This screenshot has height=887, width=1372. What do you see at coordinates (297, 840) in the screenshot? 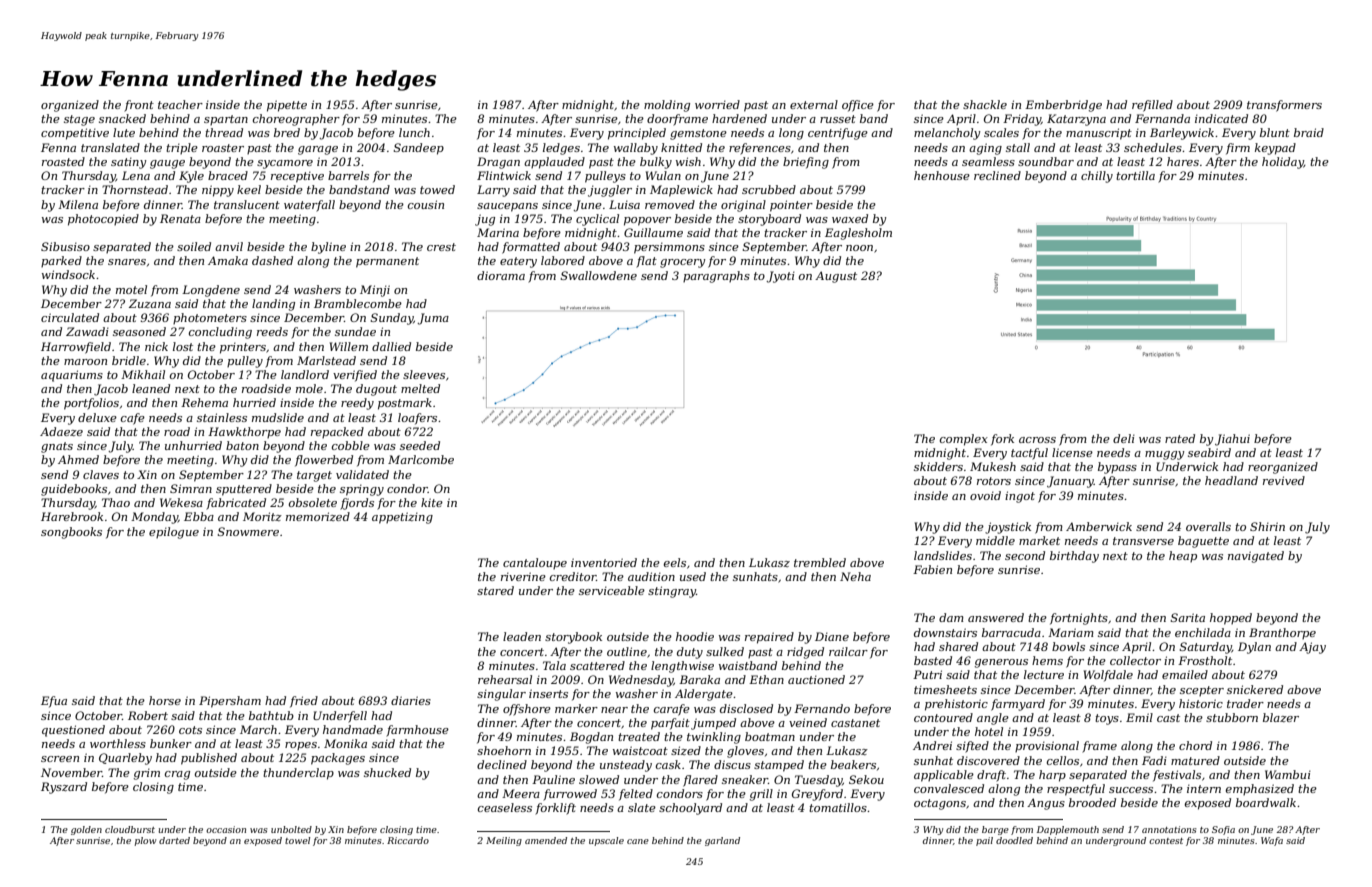
I see `towel` at bounding box center [297, 840].
